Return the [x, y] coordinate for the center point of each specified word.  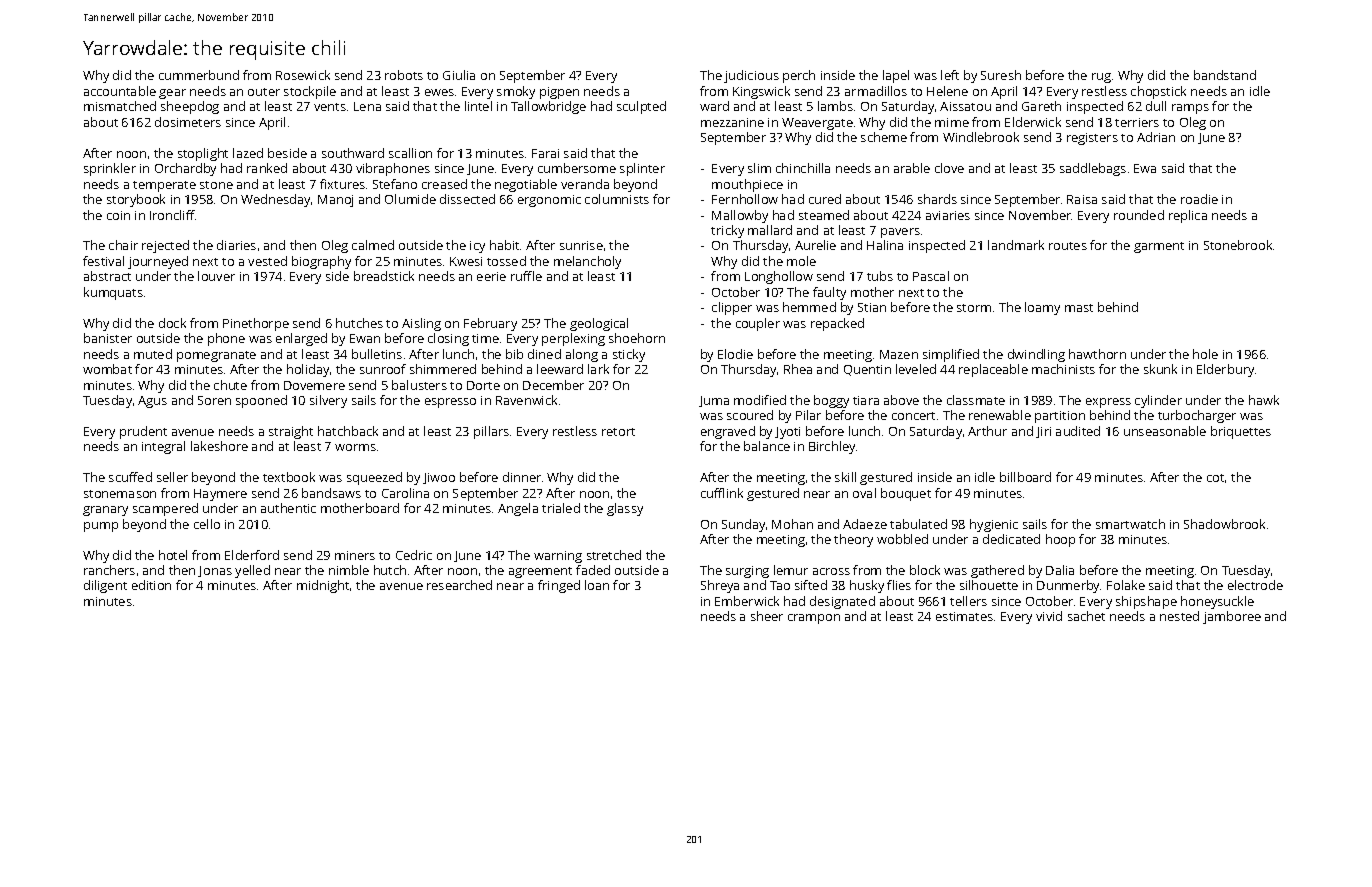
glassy [625, 509]
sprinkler [110, 169]
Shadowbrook [1224, 524]
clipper [732, 308]
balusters [419, 385]
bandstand [1225, 75]
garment [1159, 247]
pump [101, 527]
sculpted [641, 107]
